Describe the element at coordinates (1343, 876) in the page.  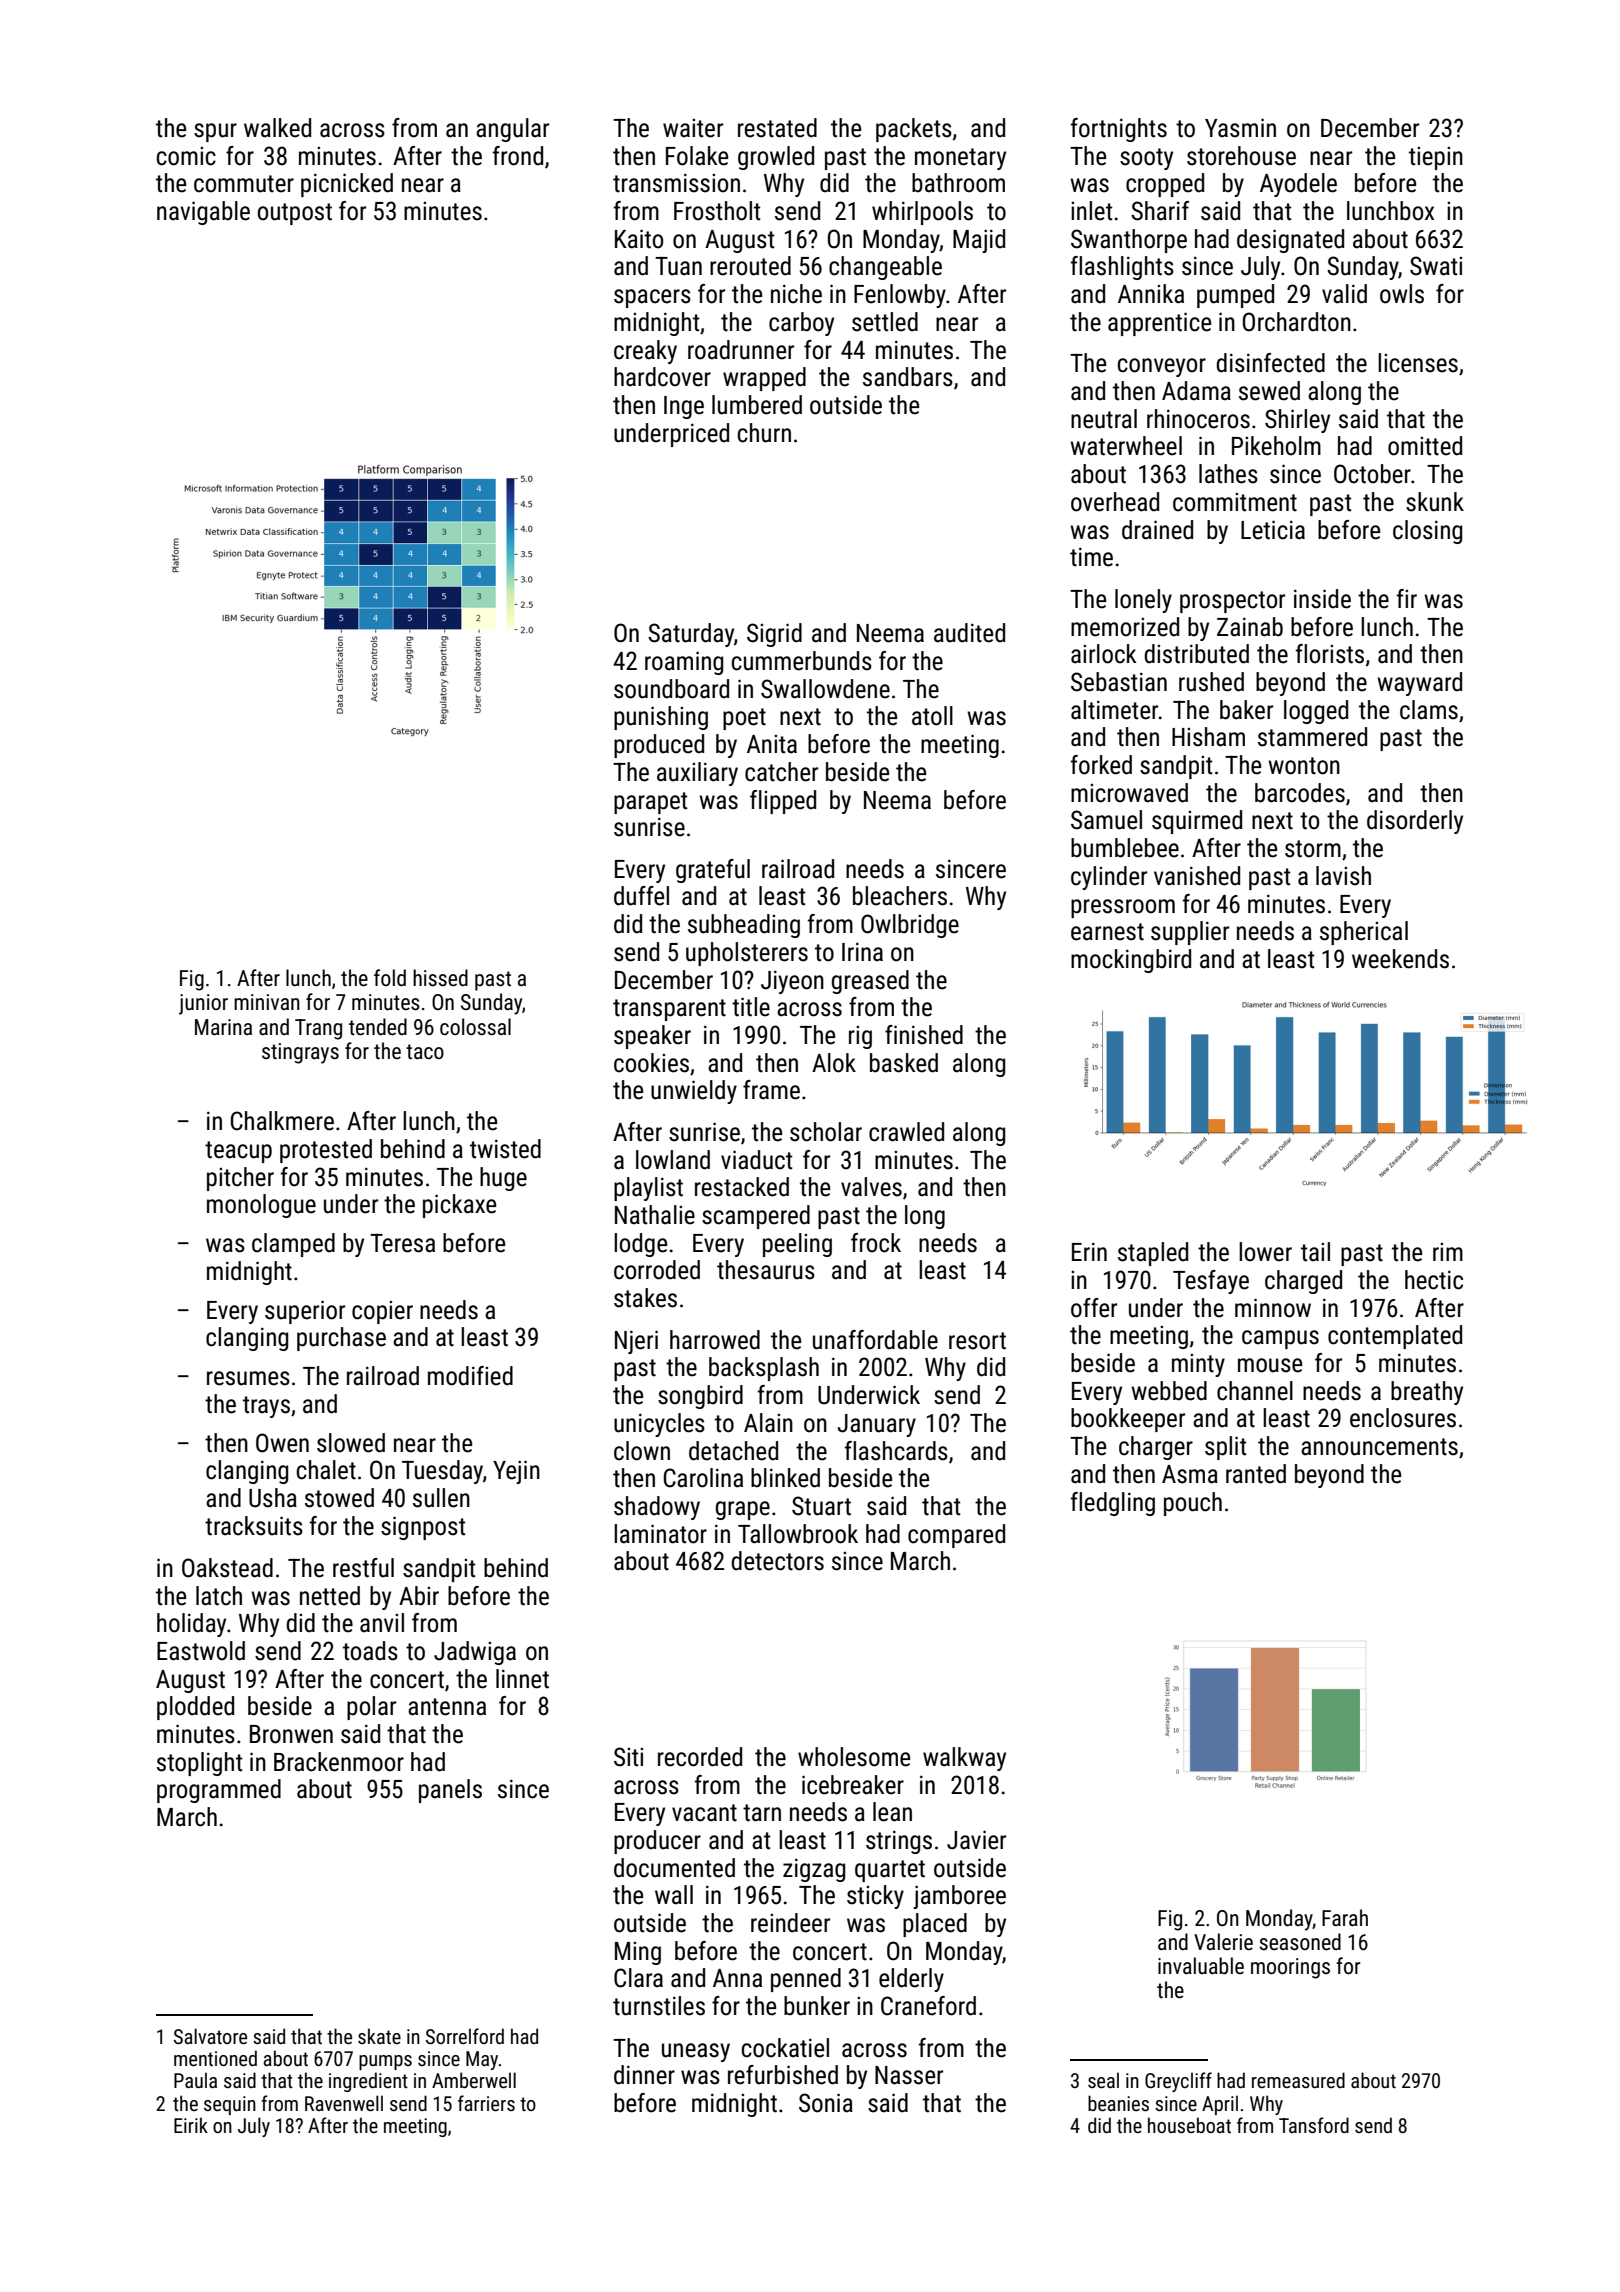
I see `lavish` at that location.
